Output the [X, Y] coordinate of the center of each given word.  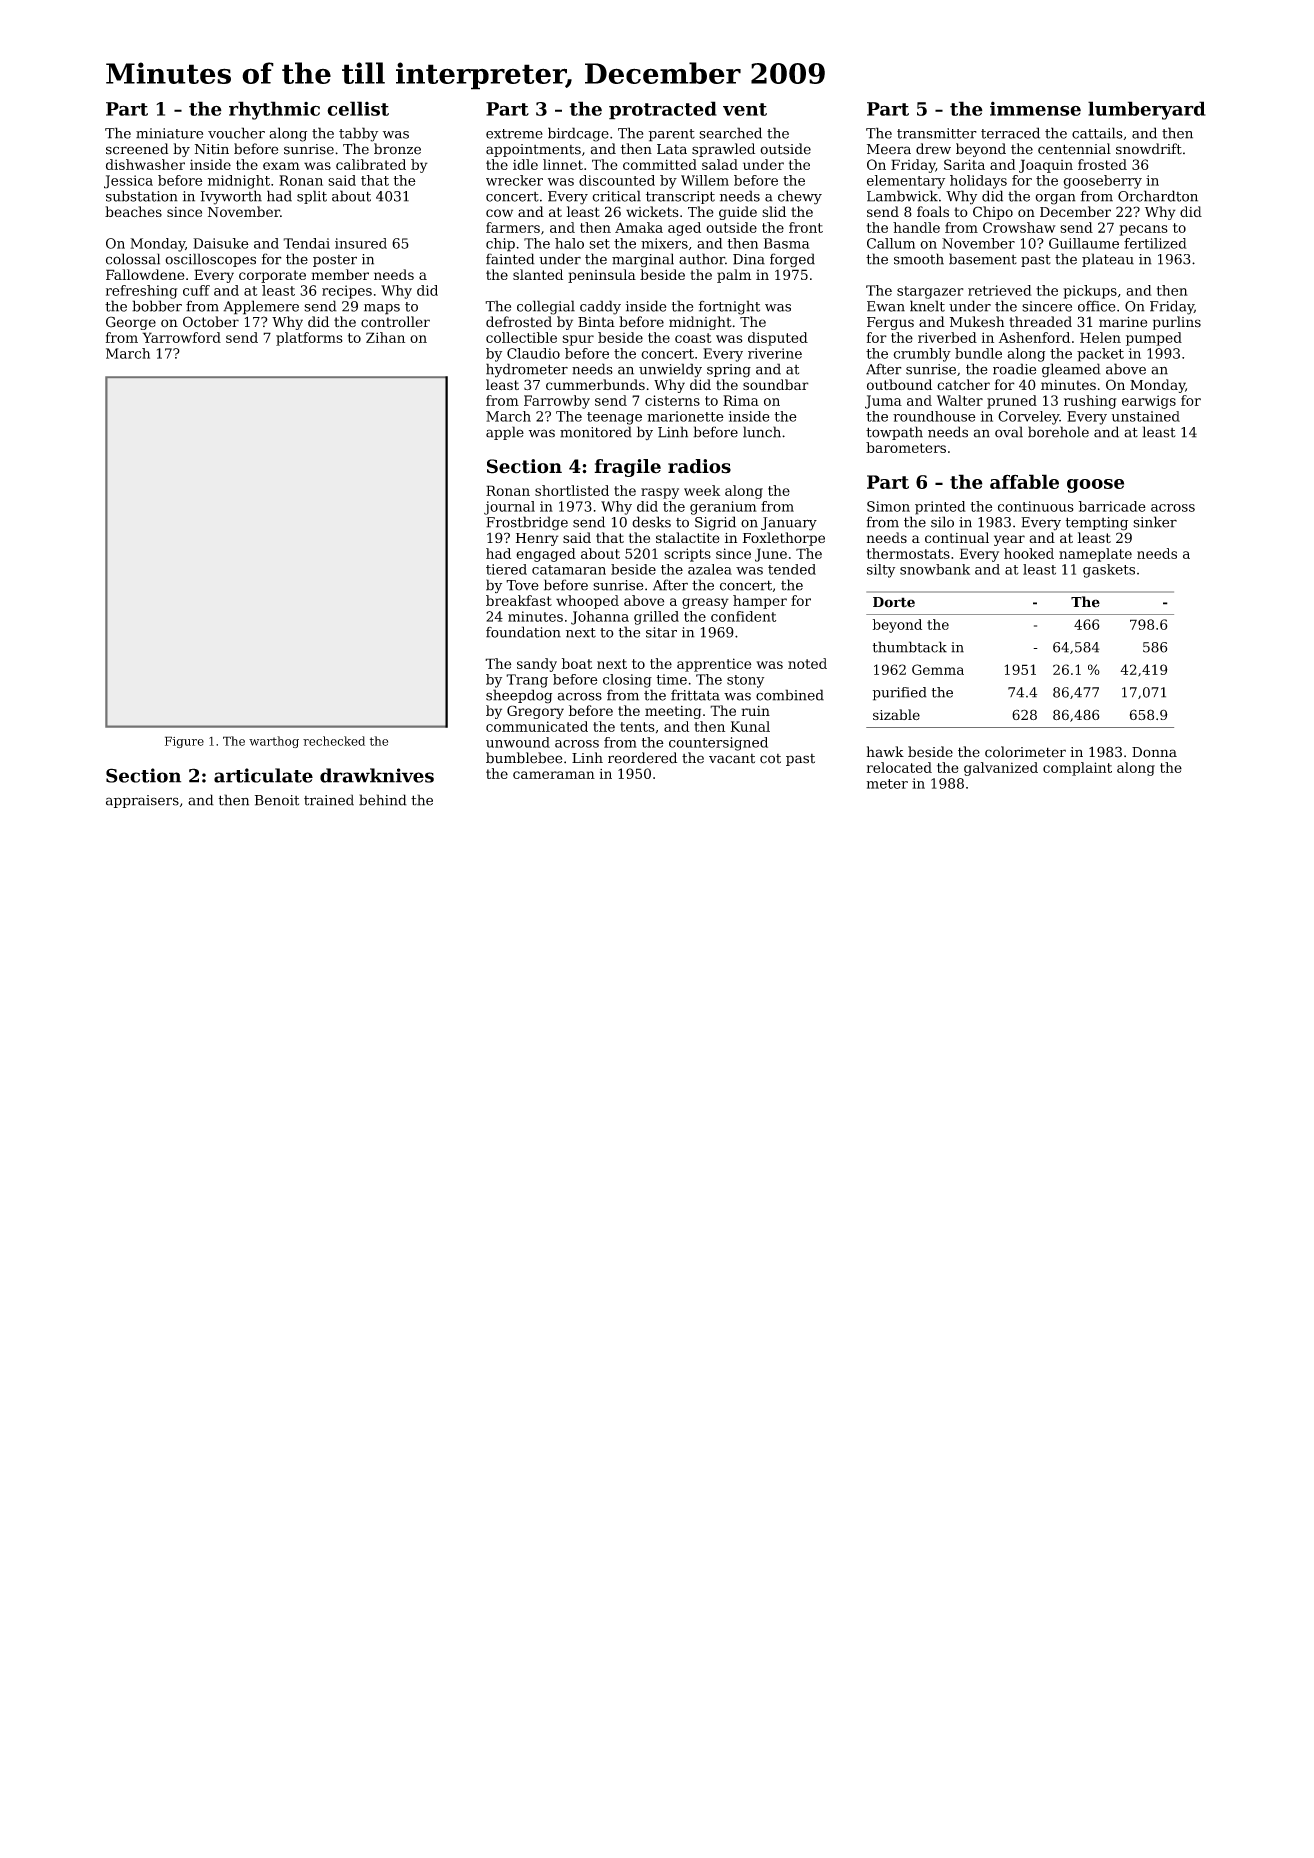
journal [509, 508]
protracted [663, 110]
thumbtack [910, 647]
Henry [537, 539]
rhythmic [274, 110]
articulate [263, 775]
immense [1035, 108]
